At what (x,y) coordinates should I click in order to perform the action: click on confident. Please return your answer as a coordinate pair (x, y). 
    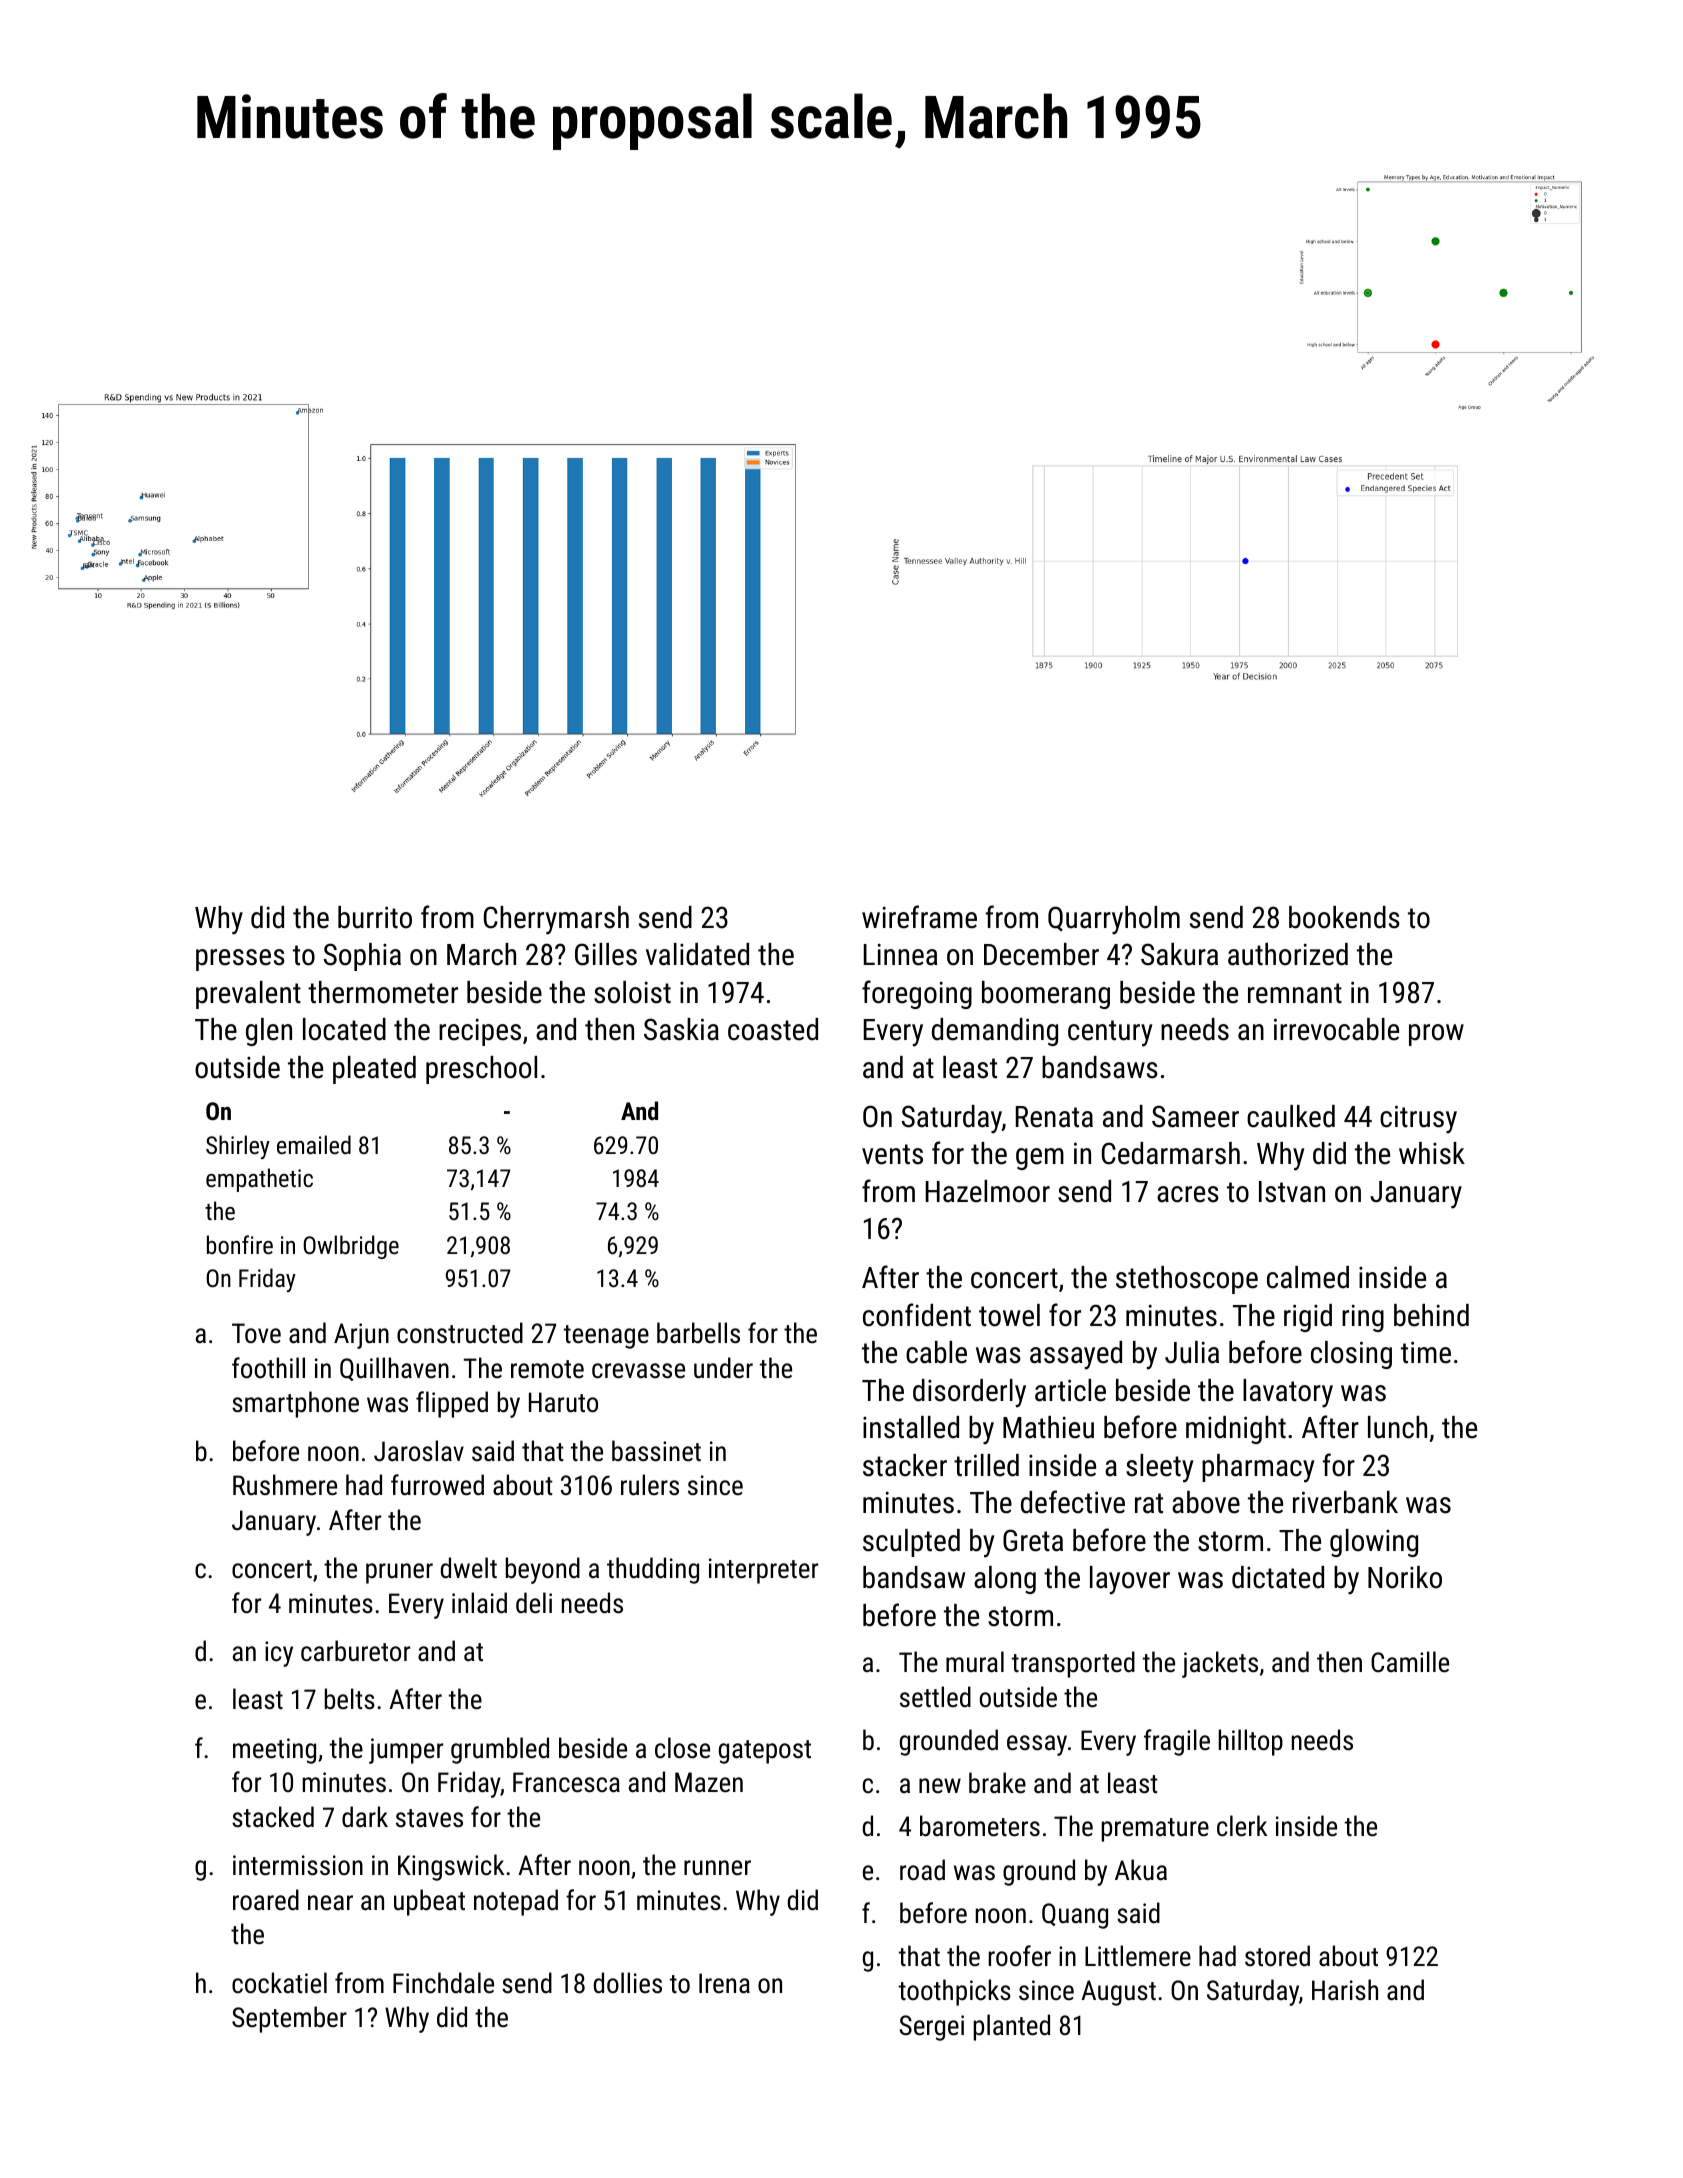
    Looking at the image, I should click on (917, 1315).
